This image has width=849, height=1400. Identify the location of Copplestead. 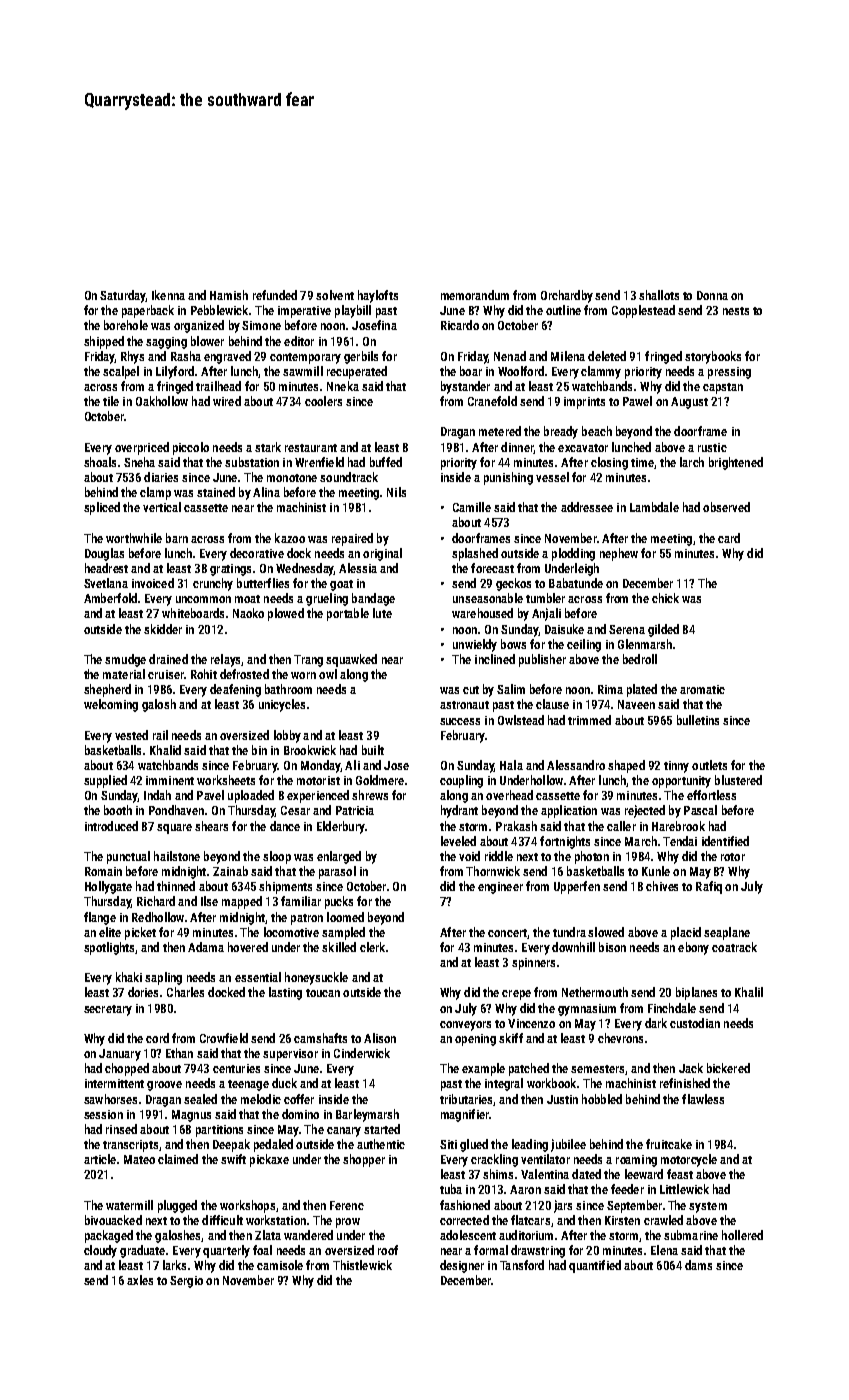
(643, 311).
